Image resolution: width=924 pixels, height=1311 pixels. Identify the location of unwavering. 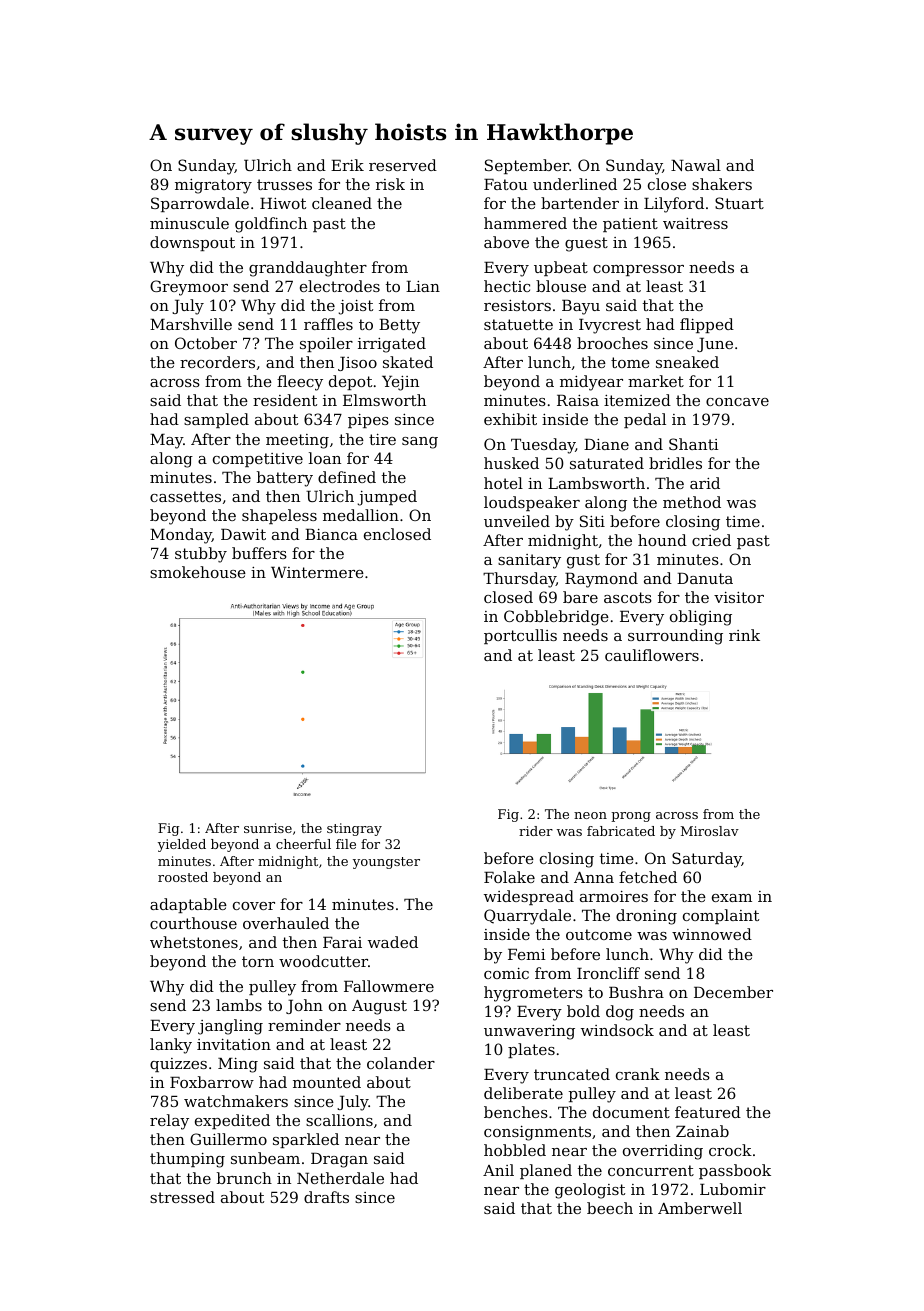
(529, 1032).
